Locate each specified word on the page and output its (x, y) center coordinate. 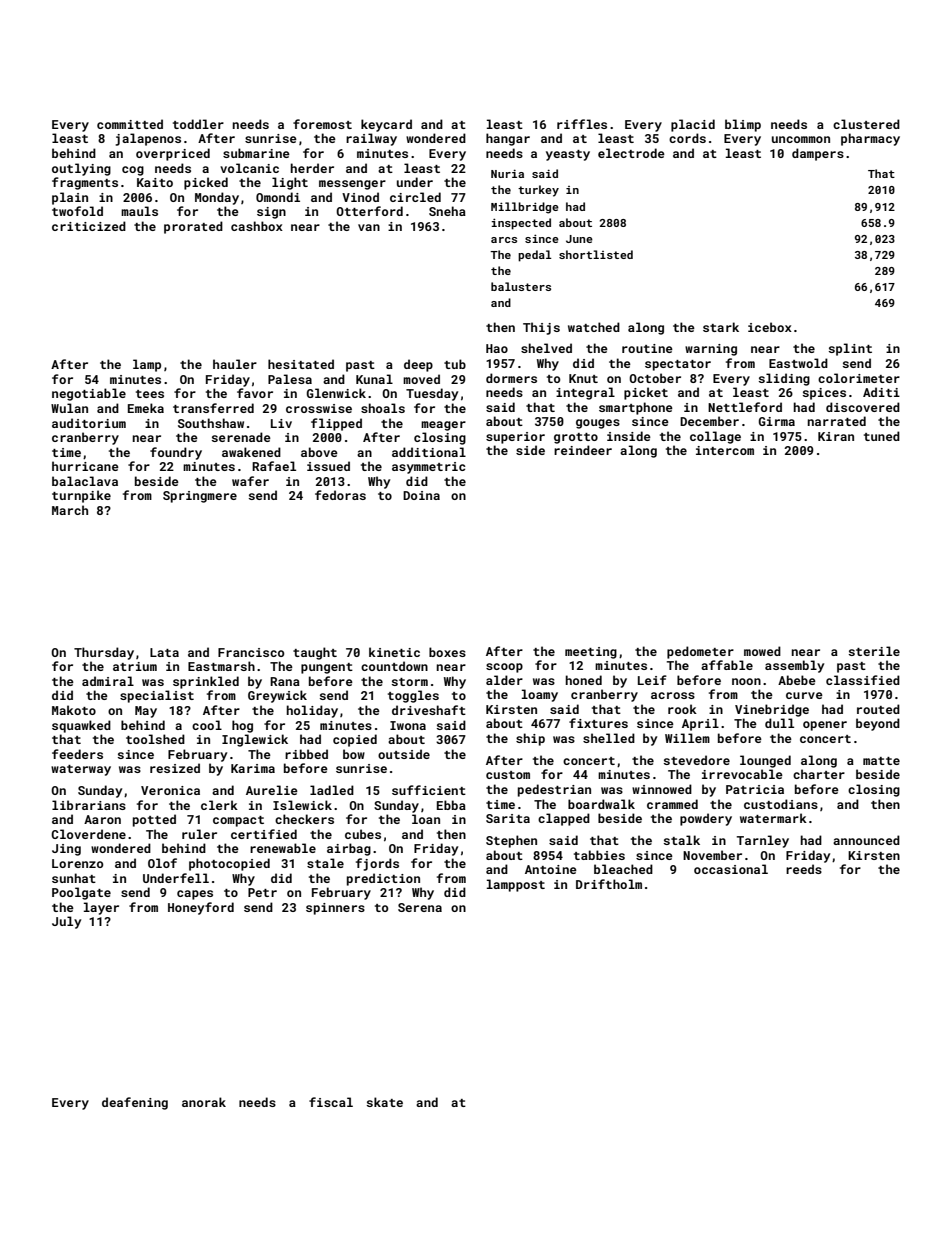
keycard (386, 125)
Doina (421, 495)
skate (385, 1102)
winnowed (662, 789)
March (70, 510)
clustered (866, 124)
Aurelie (272, 790)
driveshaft (429, 710)
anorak (204, 1102)
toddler (198, 124)
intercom (725, 450)
